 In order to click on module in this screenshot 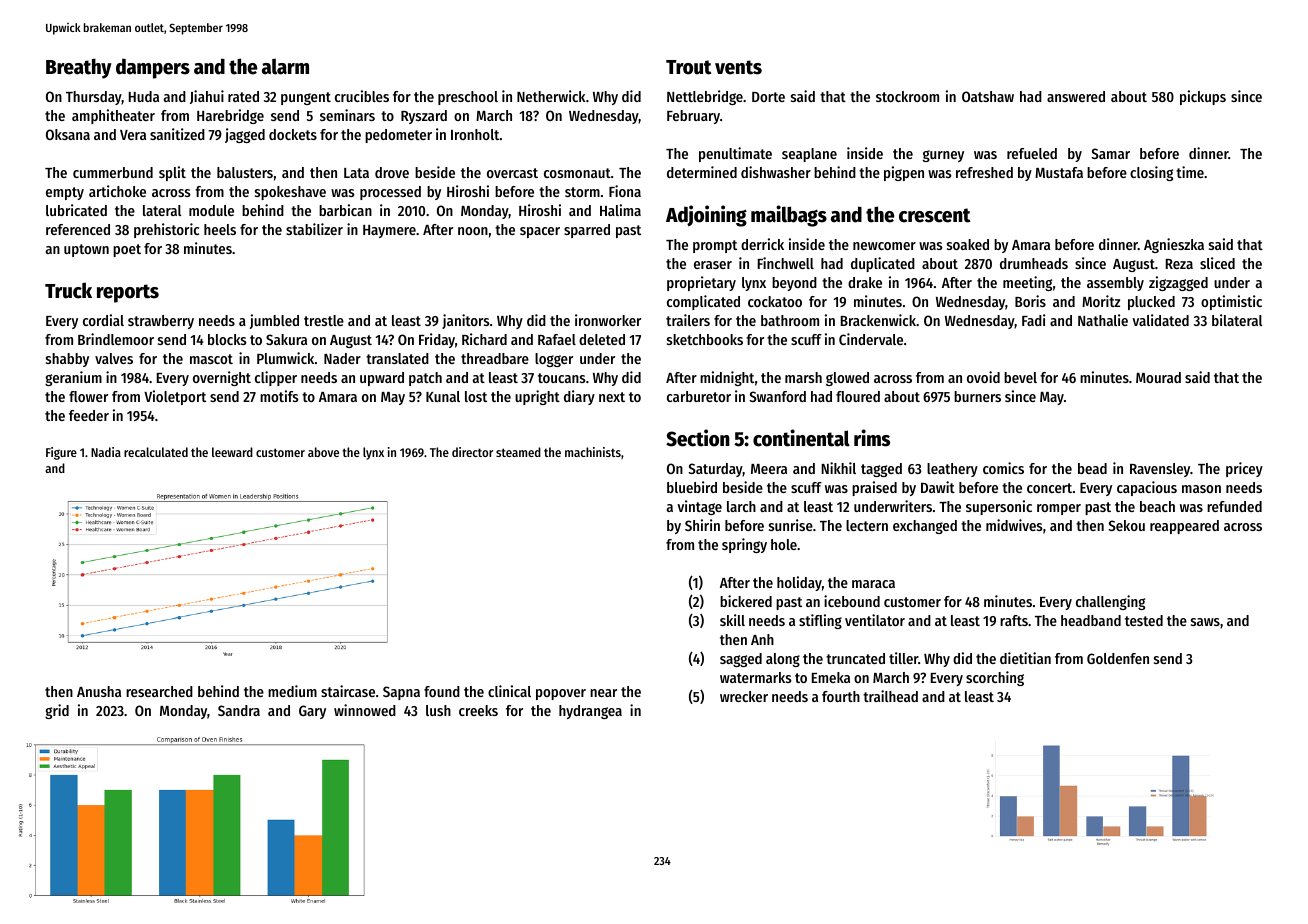, I will do `click(211, 210)`.
